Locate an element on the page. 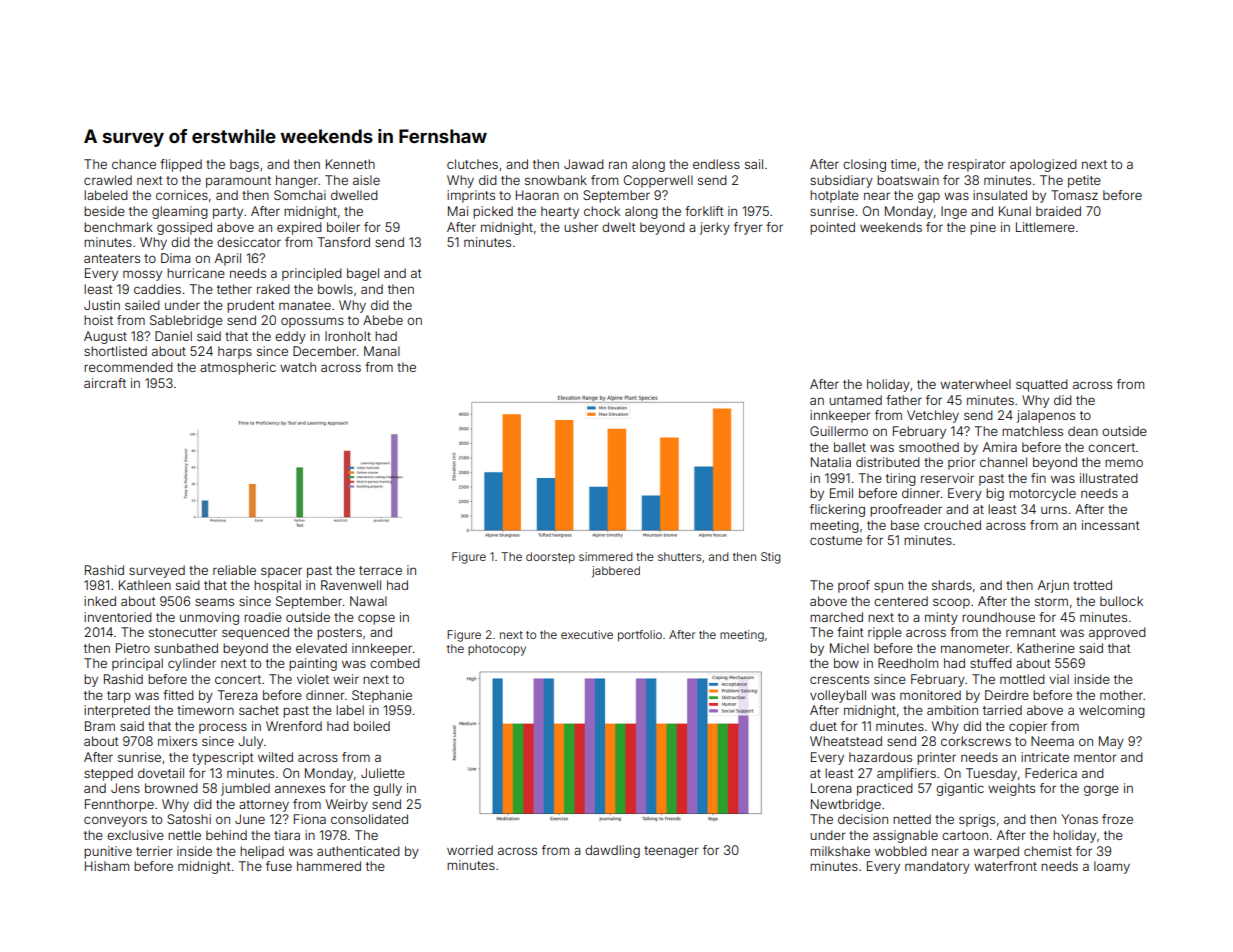  sachet is located at coordinates (259, 710).
